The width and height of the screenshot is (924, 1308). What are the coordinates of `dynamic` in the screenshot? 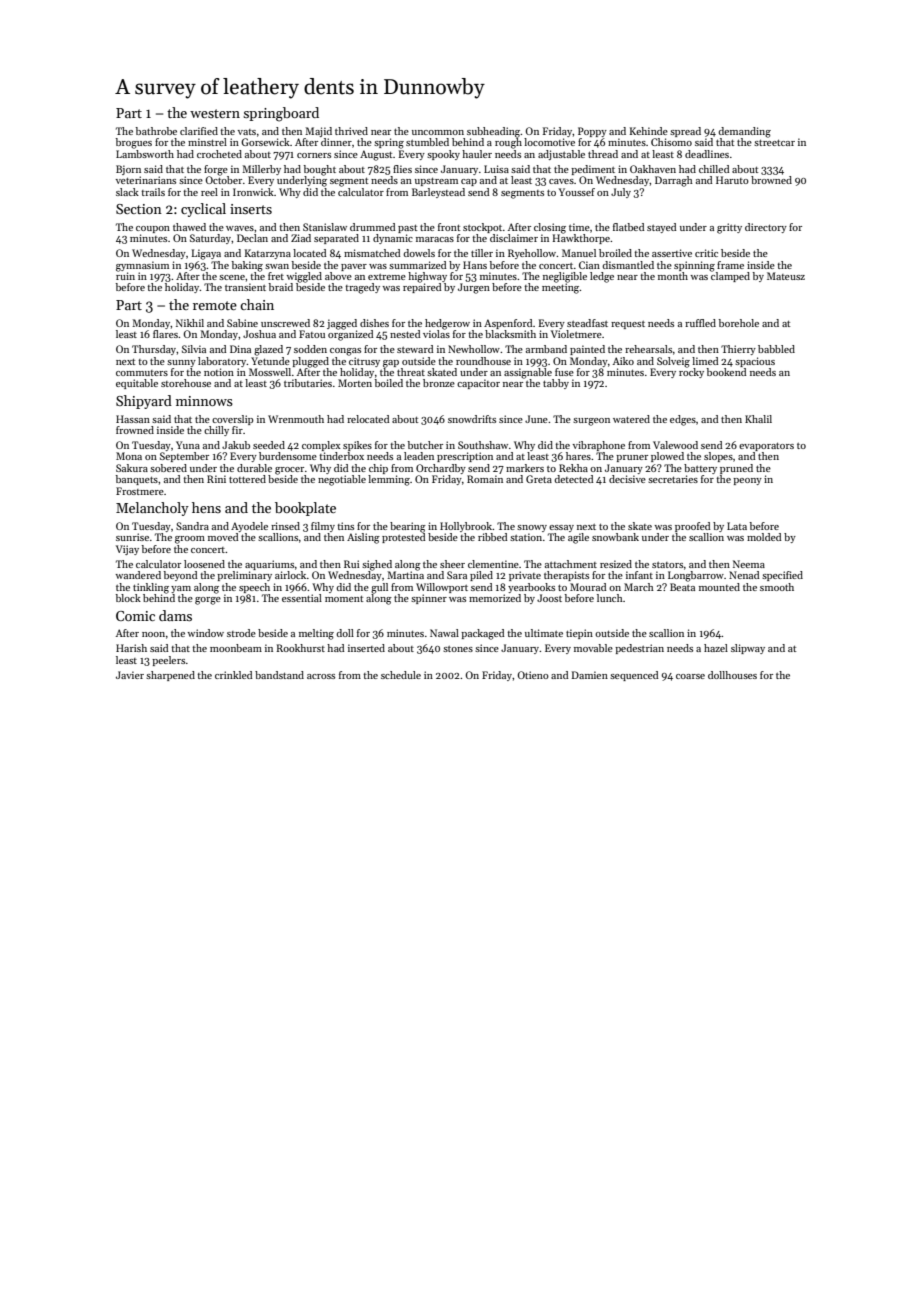 It's located at (393, 239).
